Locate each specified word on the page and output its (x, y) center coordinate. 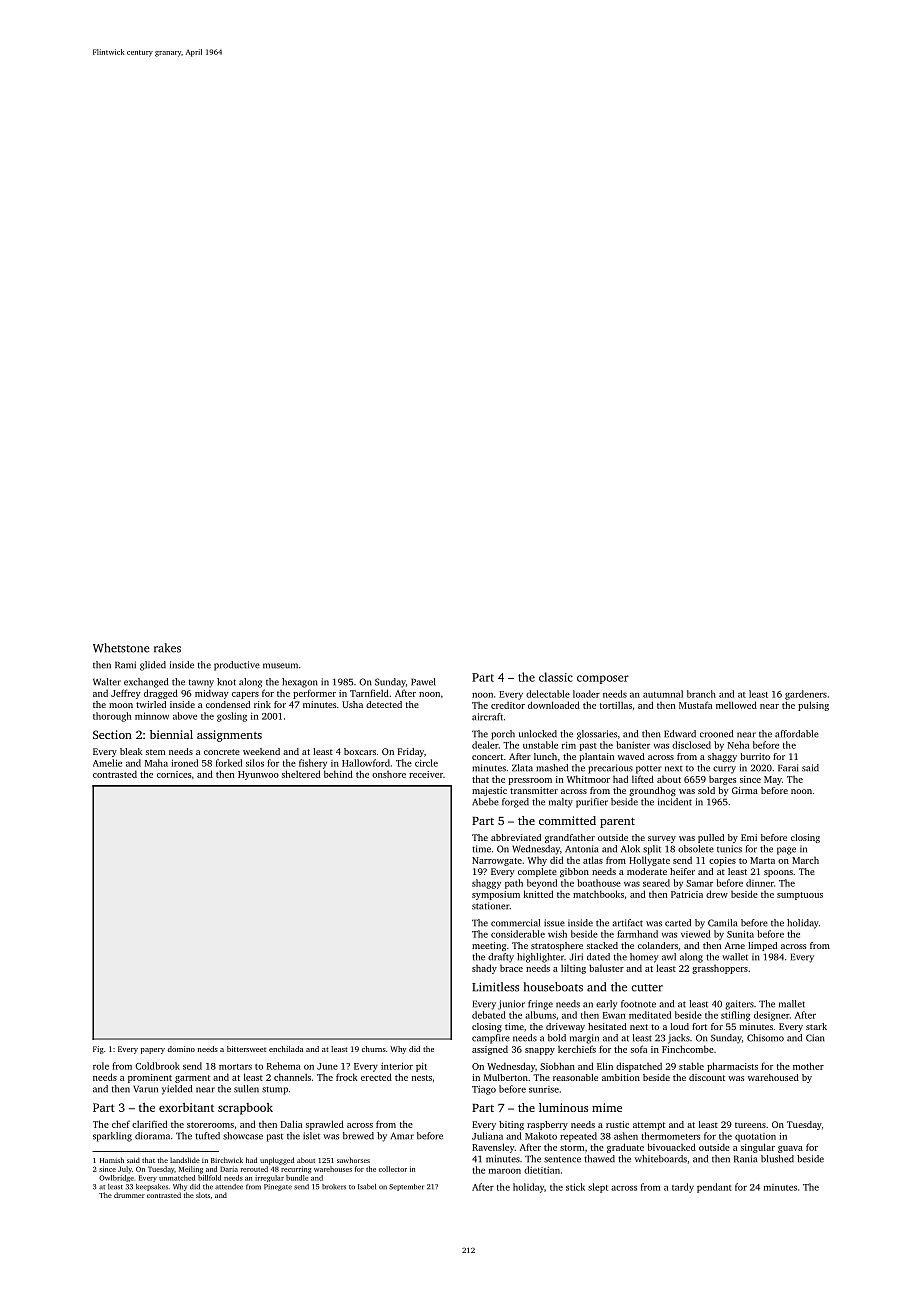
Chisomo (765, 1038)
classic (556, 677)
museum (280, 666)
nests (422, 1078)
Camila (722, 923)
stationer (491, 906)
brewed (358, 1136)
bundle (297, 1178)
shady (484, 969)
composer (603, 679)
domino (181, 1049)
